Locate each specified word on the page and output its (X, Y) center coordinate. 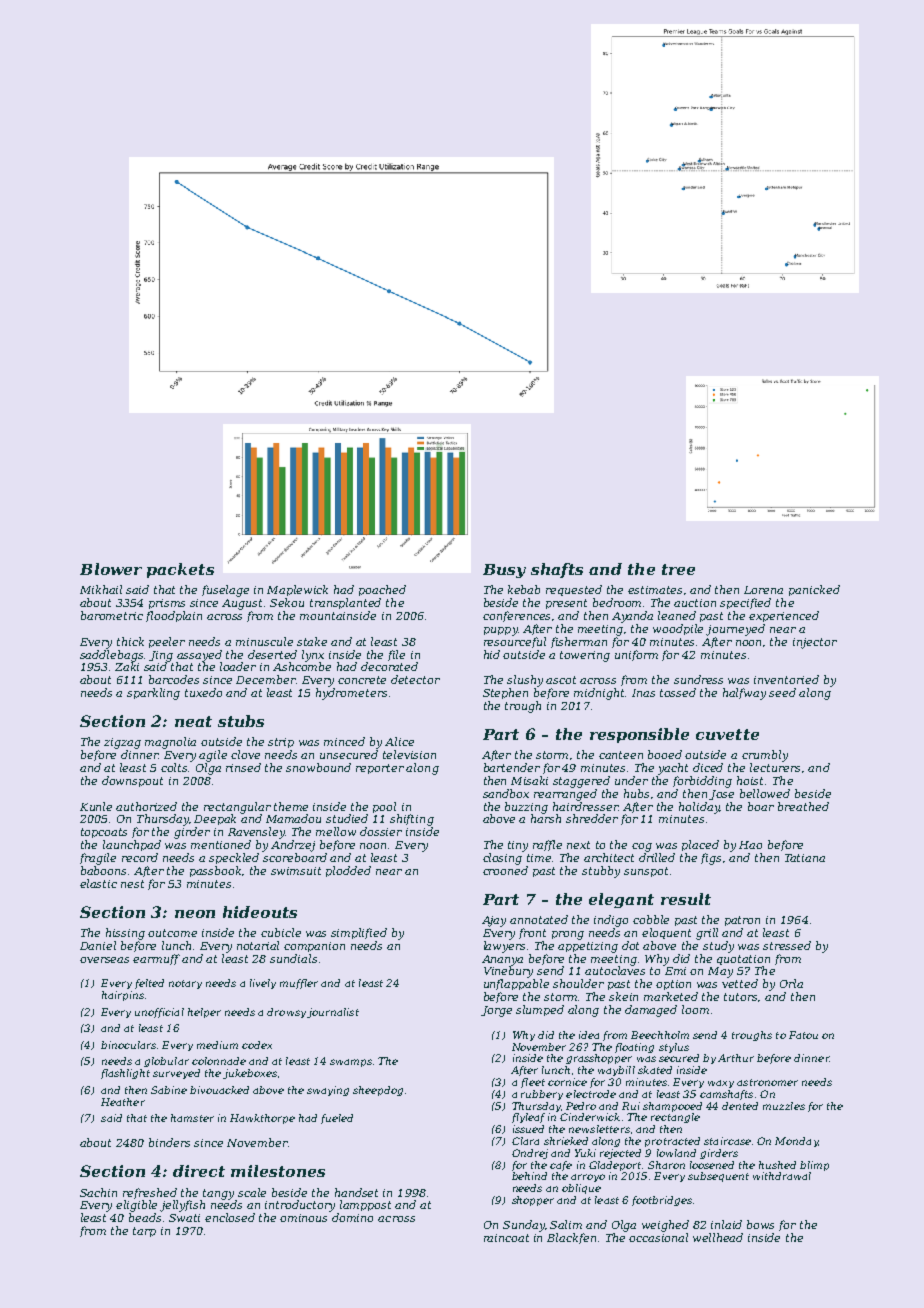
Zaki (127, 666)
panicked (814, 590)
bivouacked (219, 1090)
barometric (112, 615)
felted (149, 984)
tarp (144, 1232)
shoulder (578, 983)
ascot (561, 680)
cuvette (727, 734)
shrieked (566, 1141)
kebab (524, 589)
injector (815, 643)
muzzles (784, 1106)
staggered (581, 782)
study (718, 947)
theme (291, 806)
